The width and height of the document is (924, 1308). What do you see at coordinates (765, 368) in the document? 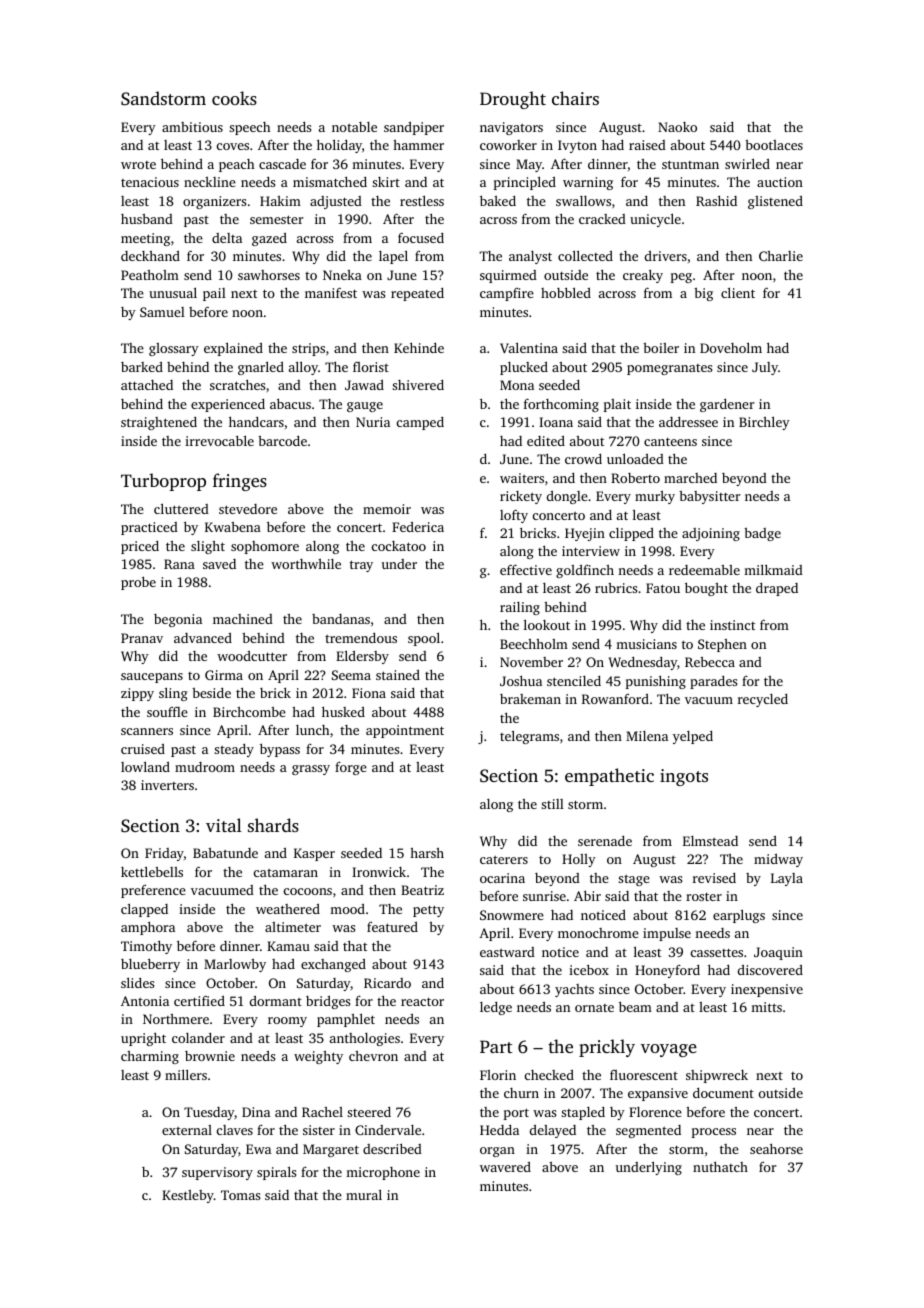
I see `July` at bounding box center [765, 368].
